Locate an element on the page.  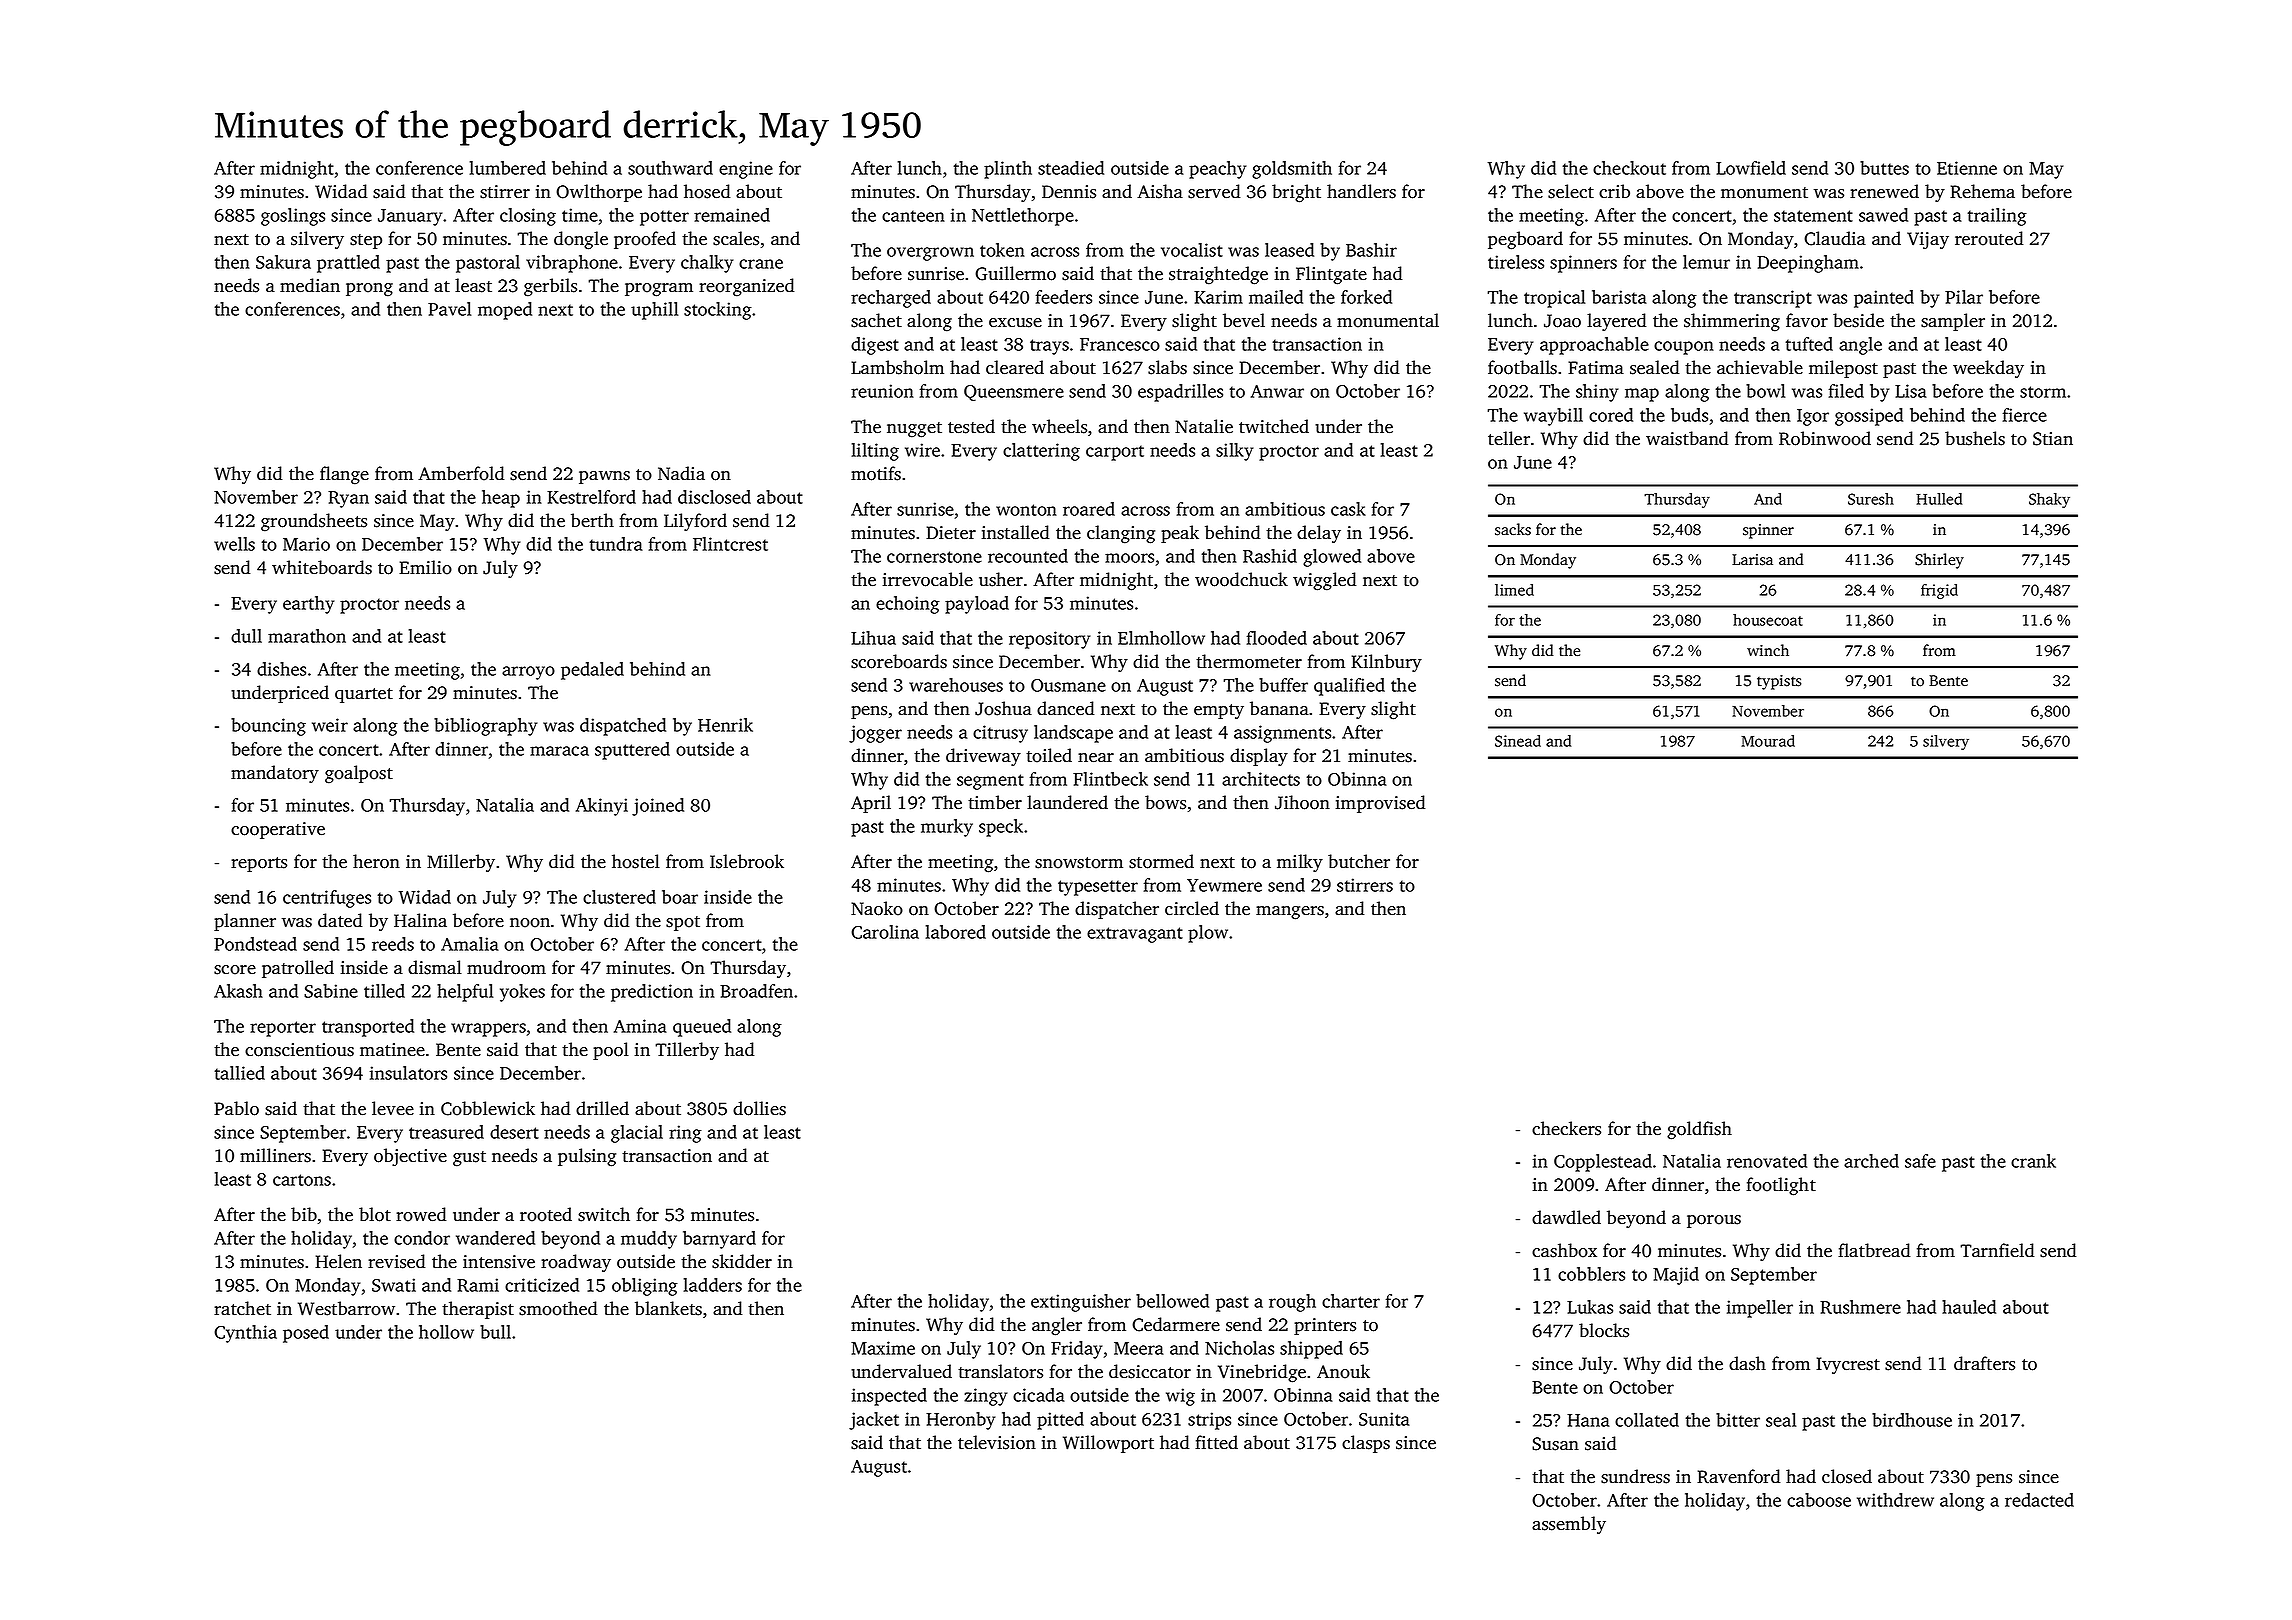
earthy is located at coordinates (308, 605).
